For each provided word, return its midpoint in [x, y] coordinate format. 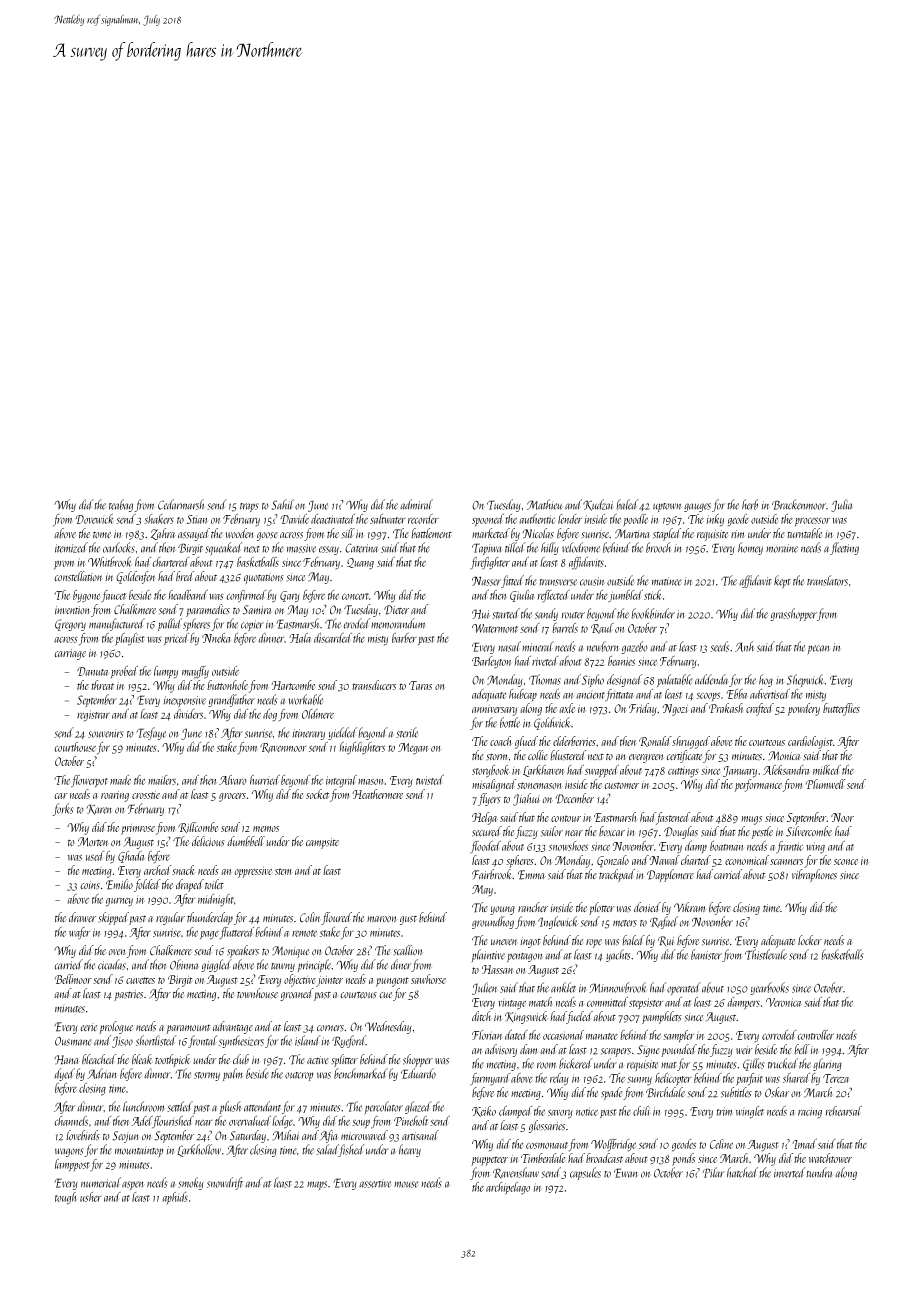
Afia [329, 1136]
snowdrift [225, 1183]
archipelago [508, 1188]
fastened [673, 818]
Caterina [361, 548]
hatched [742, 1172]
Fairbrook [492, 874]
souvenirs [105, 733]
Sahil [283, 504]
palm [233, 1074]
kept [782, 581]
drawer [82, 917]
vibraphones [814, 875]
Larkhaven [544, 771]
